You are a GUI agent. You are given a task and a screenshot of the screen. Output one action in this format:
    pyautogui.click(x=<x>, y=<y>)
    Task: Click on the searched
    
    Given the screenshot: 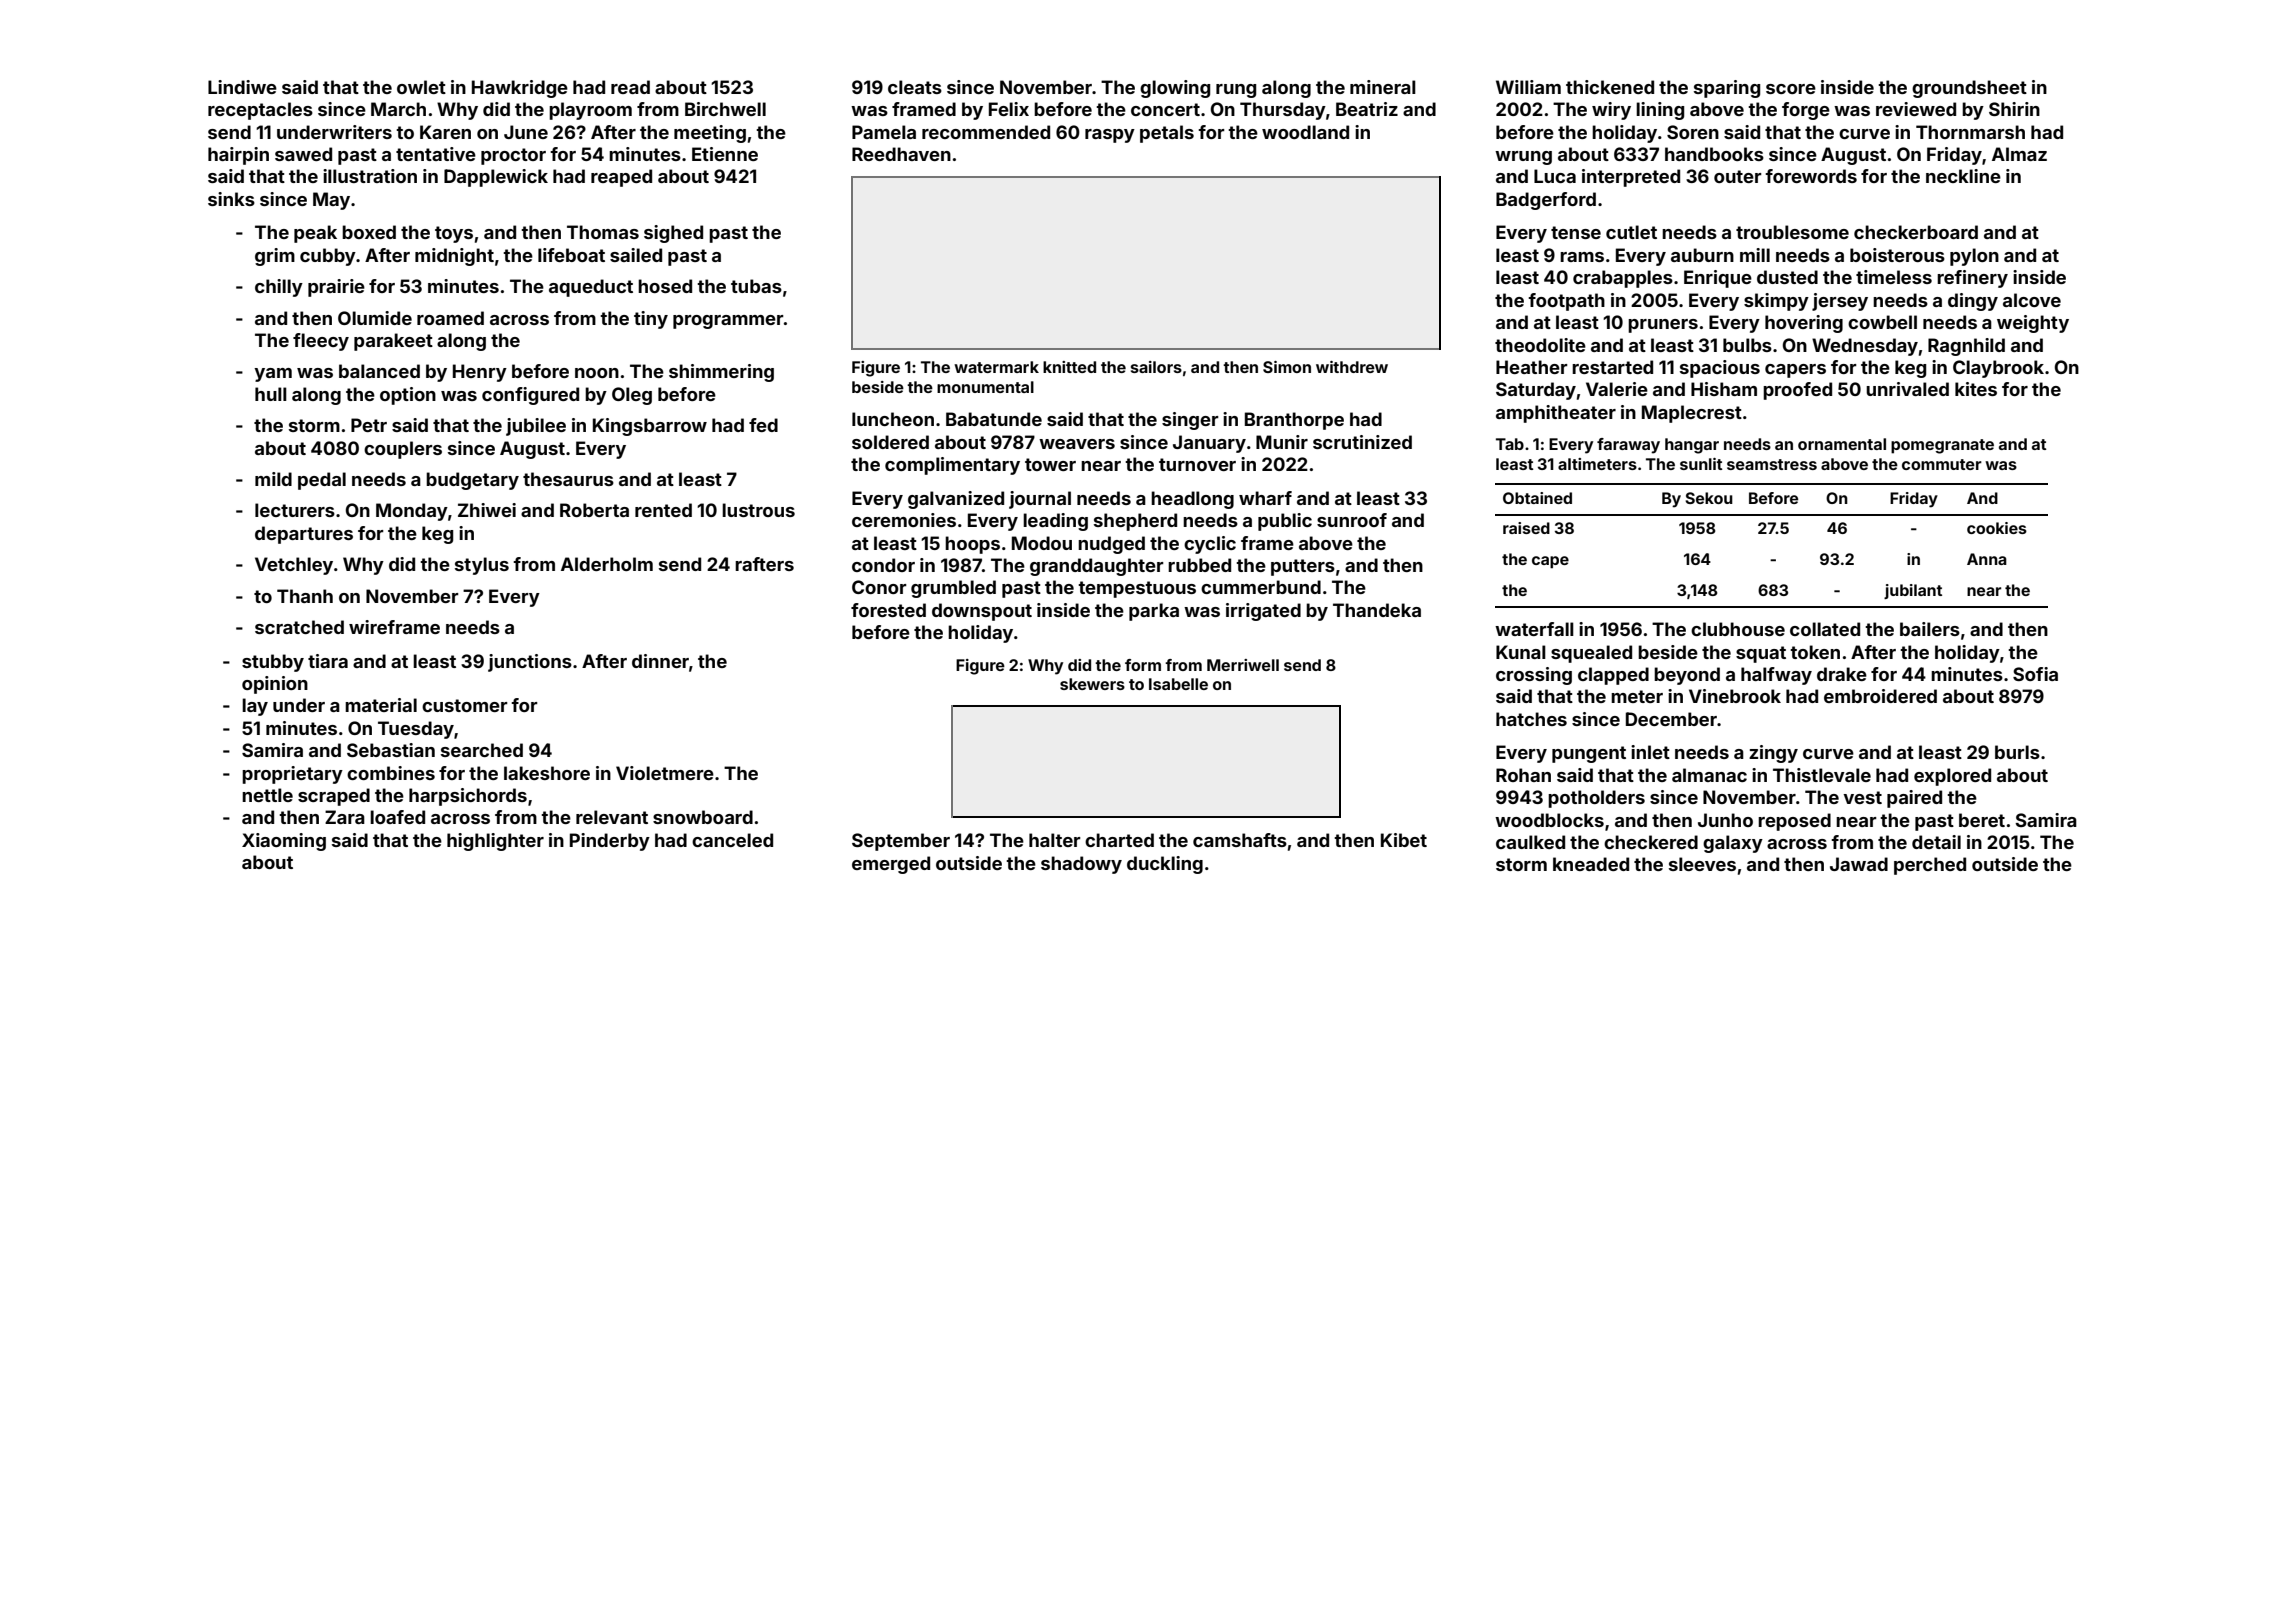 What is the action you would take?
    pyautogui.click(x=482, y=750)
